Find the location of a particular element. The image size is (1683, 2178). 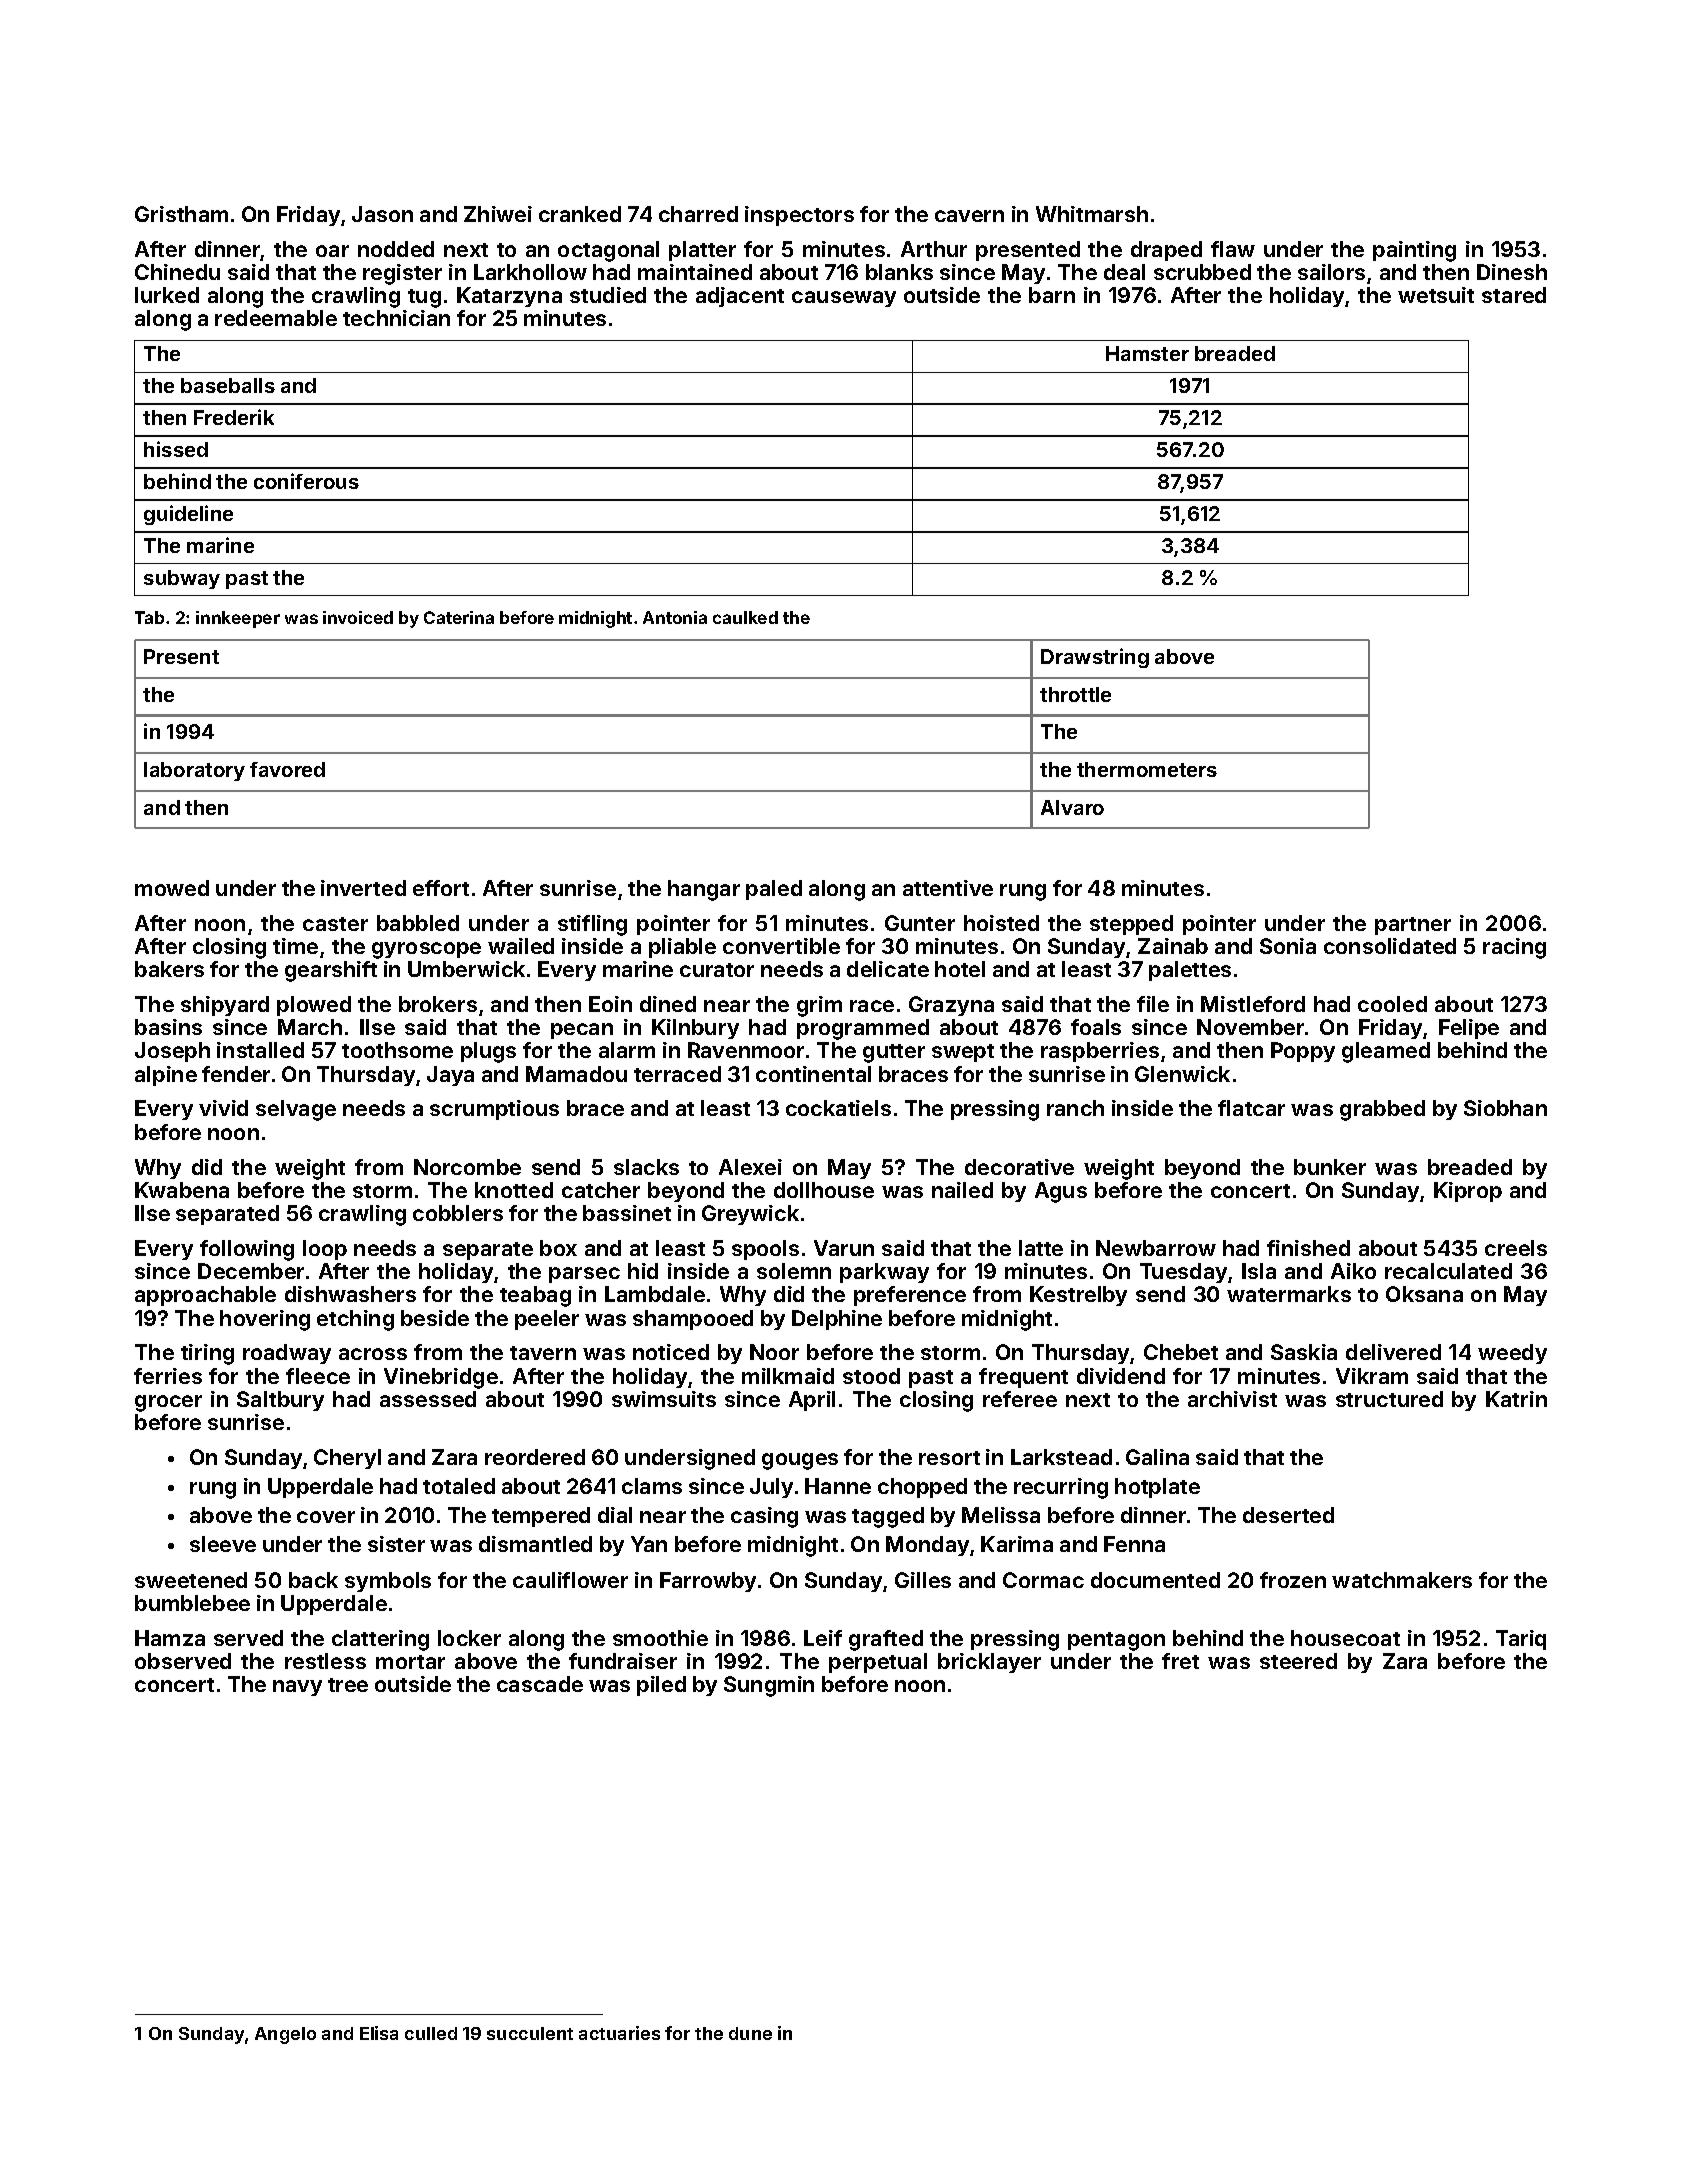

actuaries is located at coordinates (619, 2033).
